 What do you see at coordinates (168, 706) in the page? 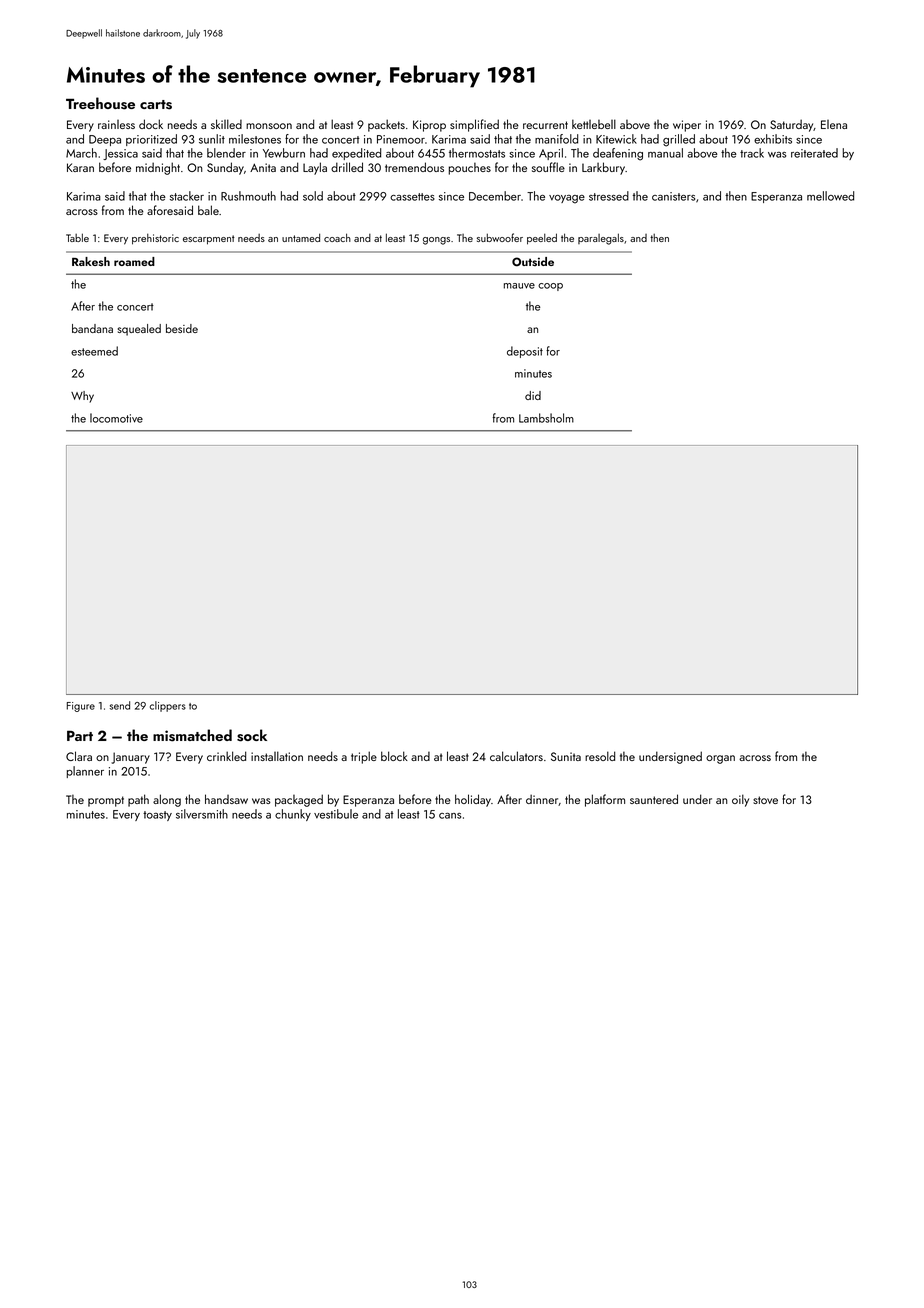
I see `clippers` at bounding box center [168, 706].
